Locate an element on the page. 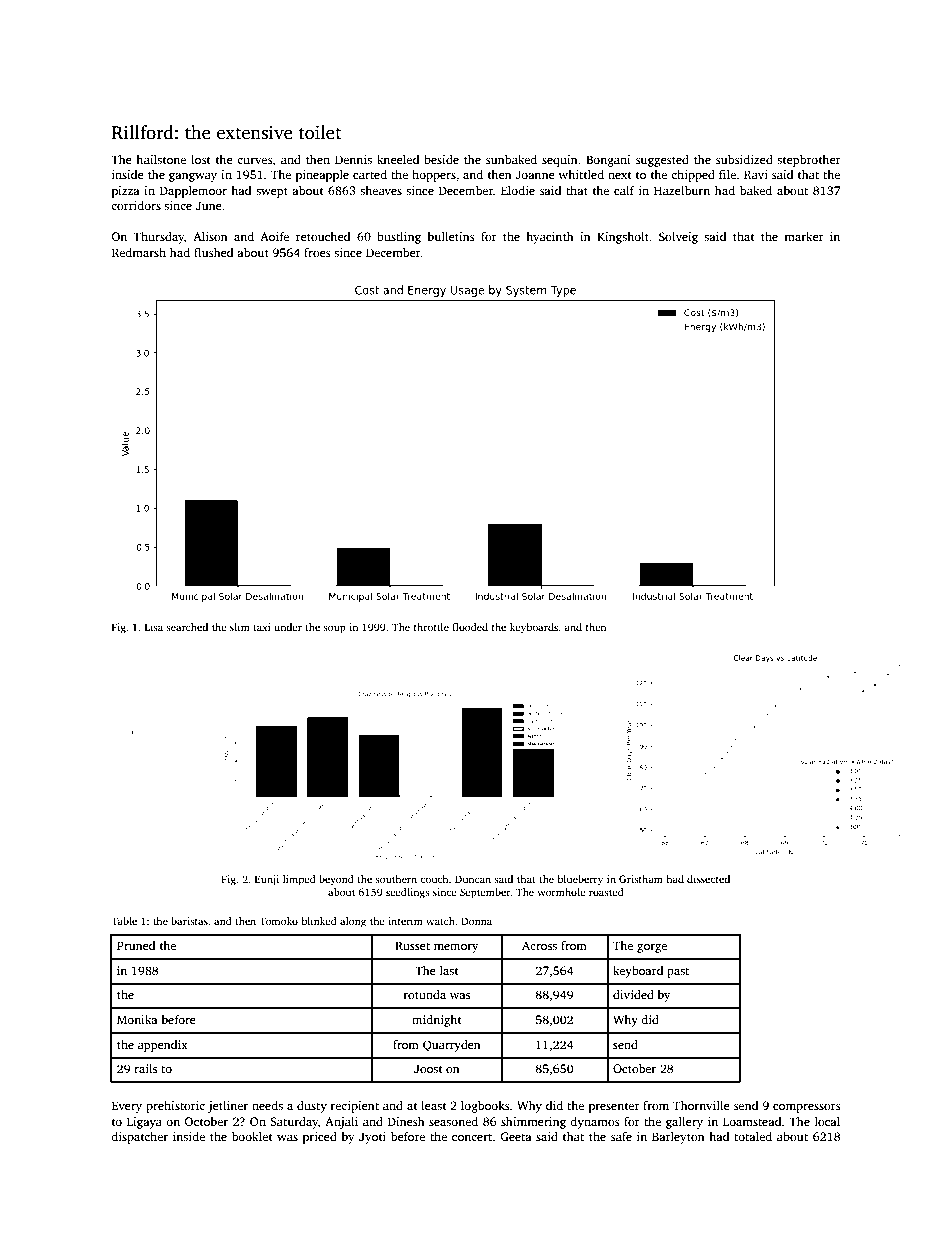 The width and height of the image is (952, 1233). Redmarsh is located at coordinates (139, 252).
